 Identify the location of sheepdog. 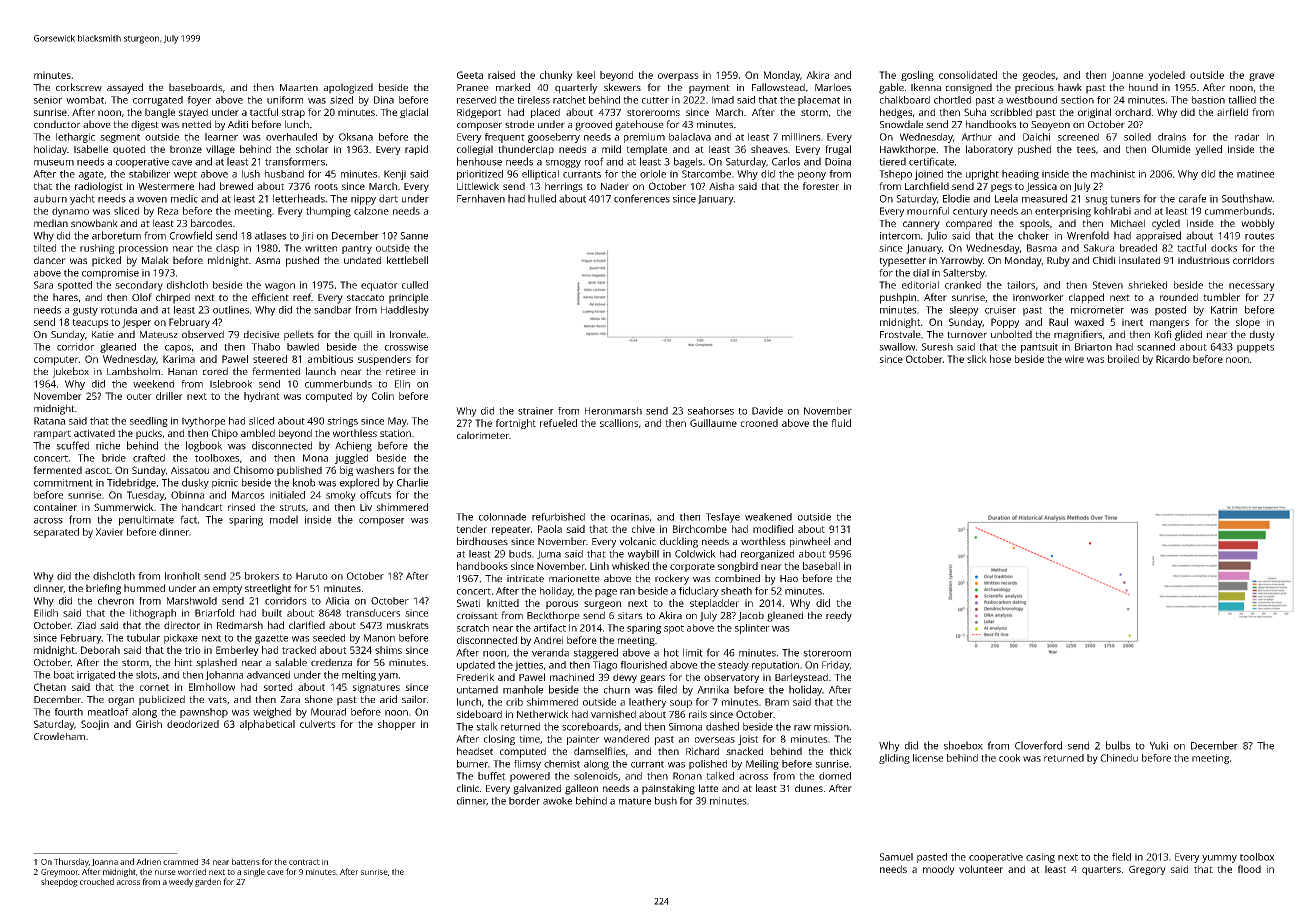
(59, 882).
